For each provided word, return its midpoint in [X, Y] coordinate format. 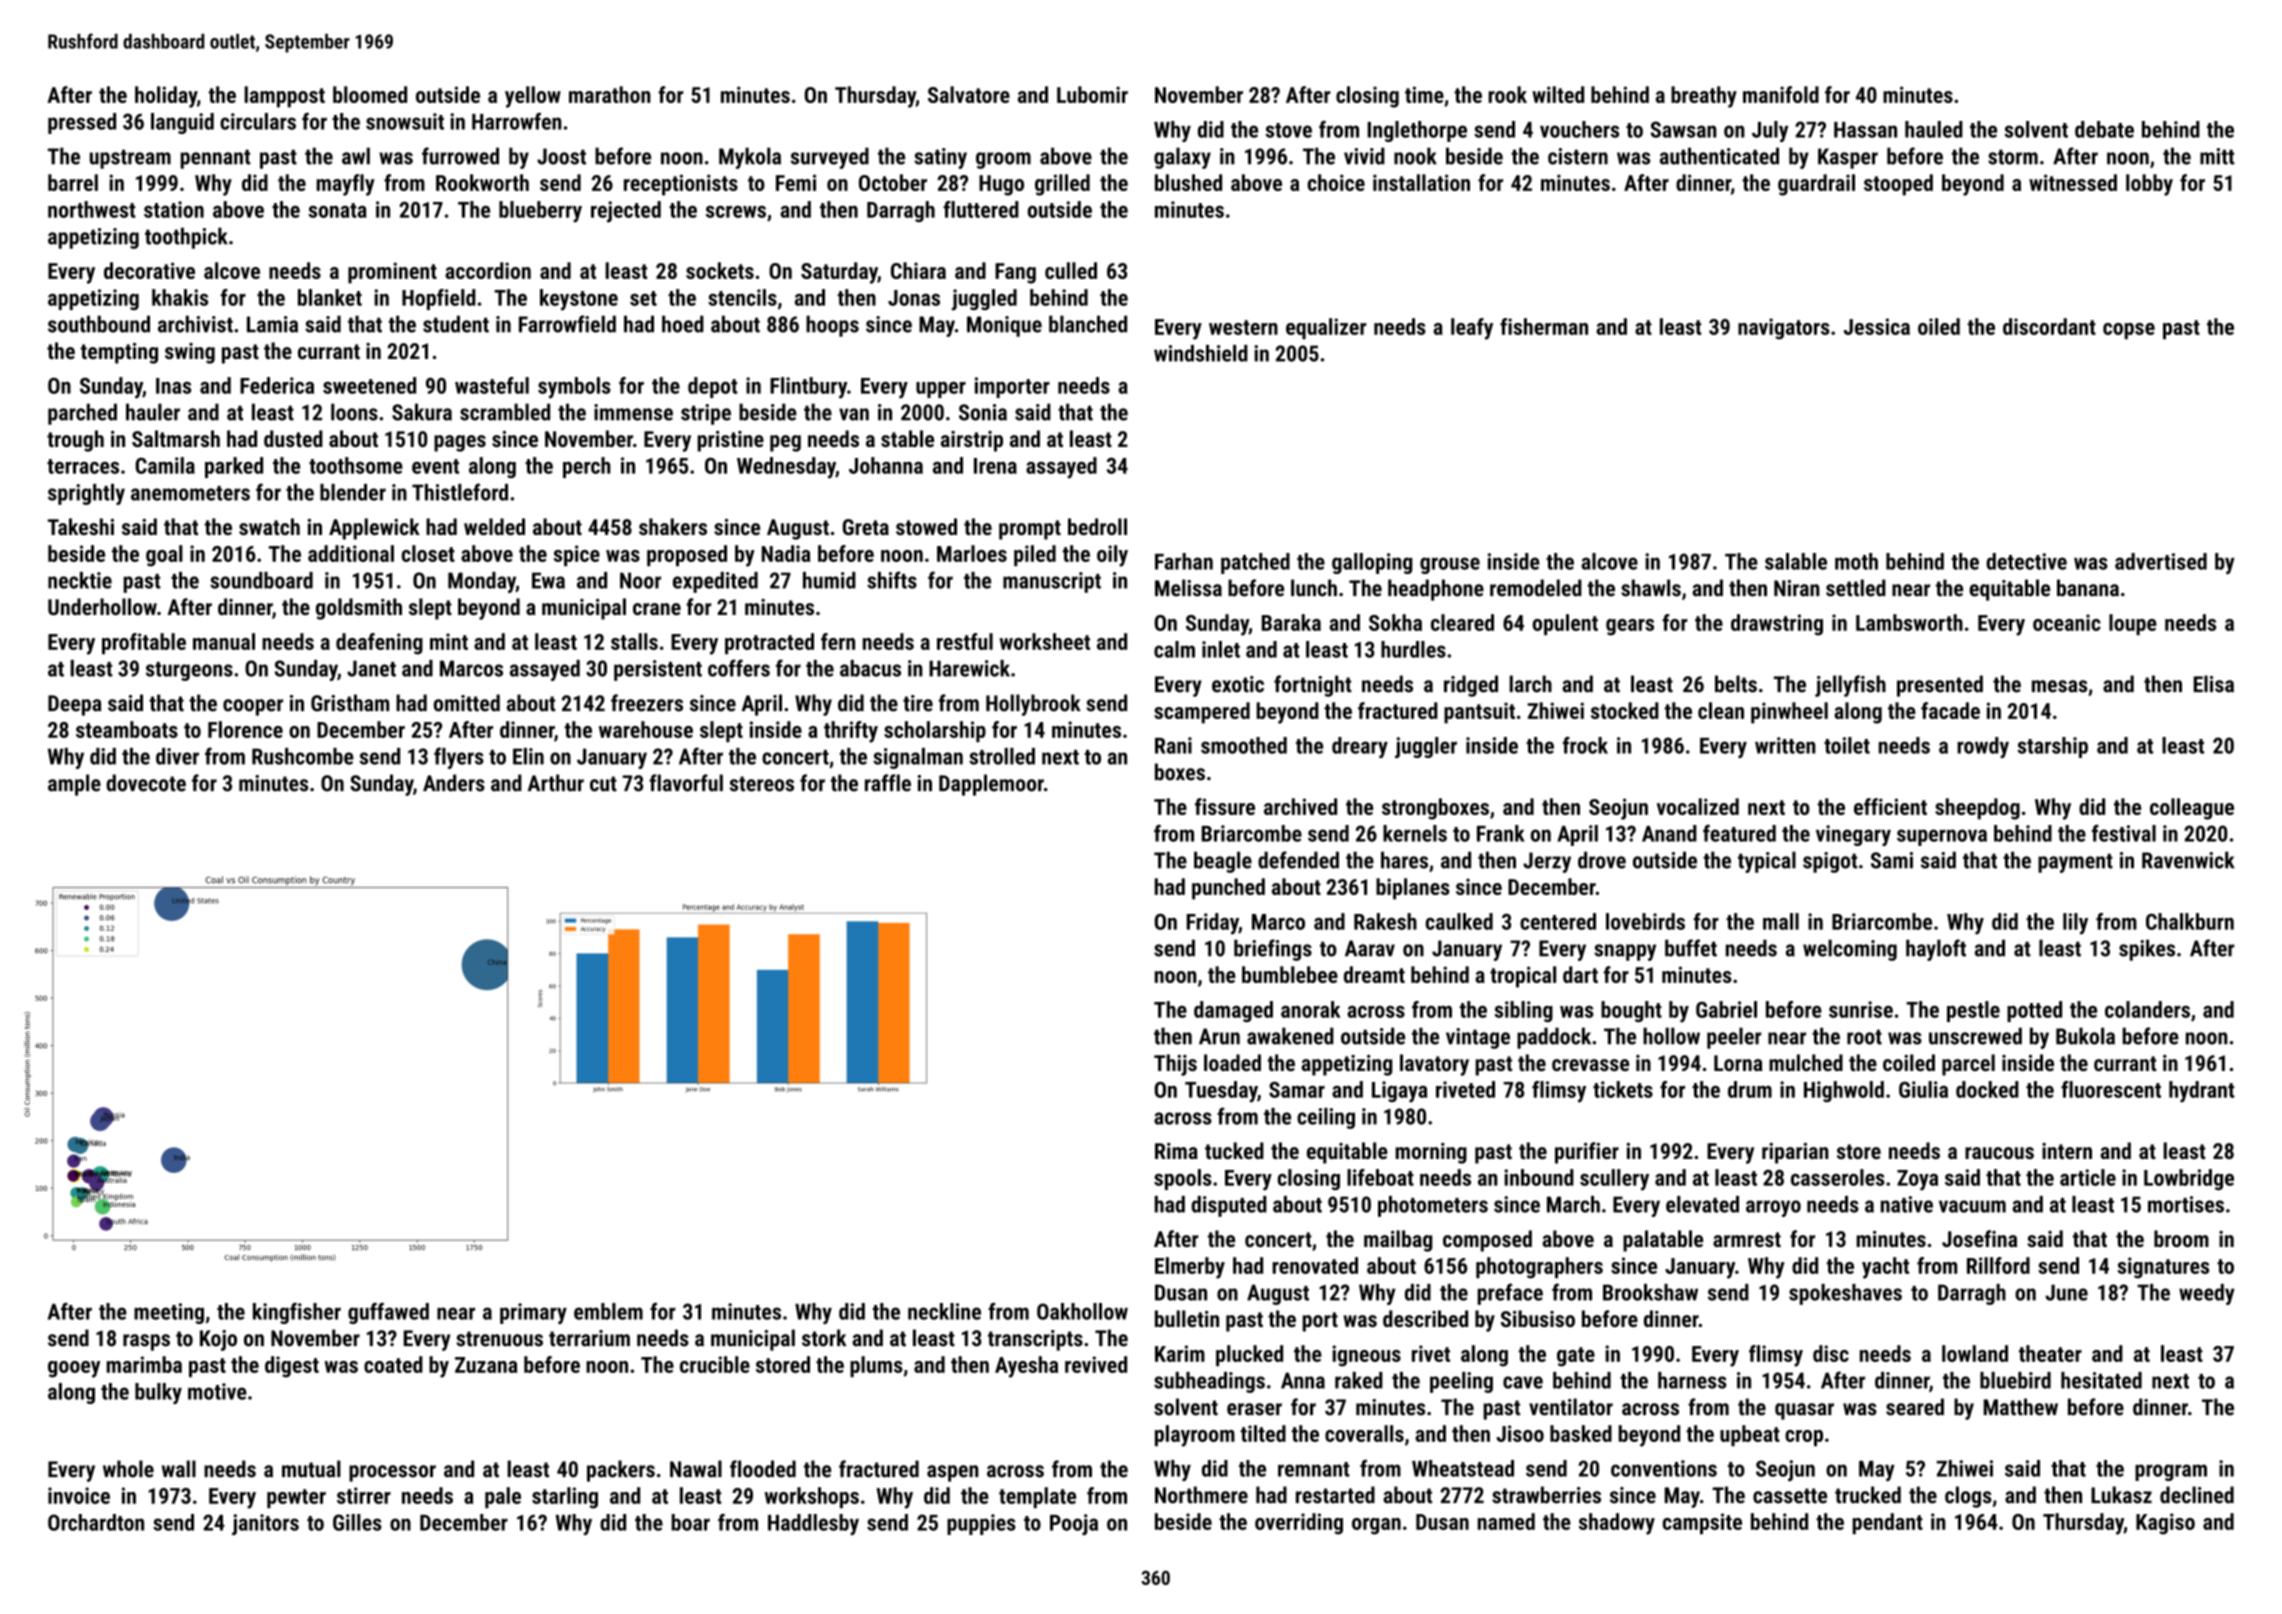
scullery [1614, 1180]
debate [2104, 129]
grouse [1450, 565]
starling [565, 1498]
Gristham [350, 703]
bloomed [370, 94]
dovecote [146, 783]
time [1424, 94]
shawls [1651, 588]
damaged [1233, 1011]
